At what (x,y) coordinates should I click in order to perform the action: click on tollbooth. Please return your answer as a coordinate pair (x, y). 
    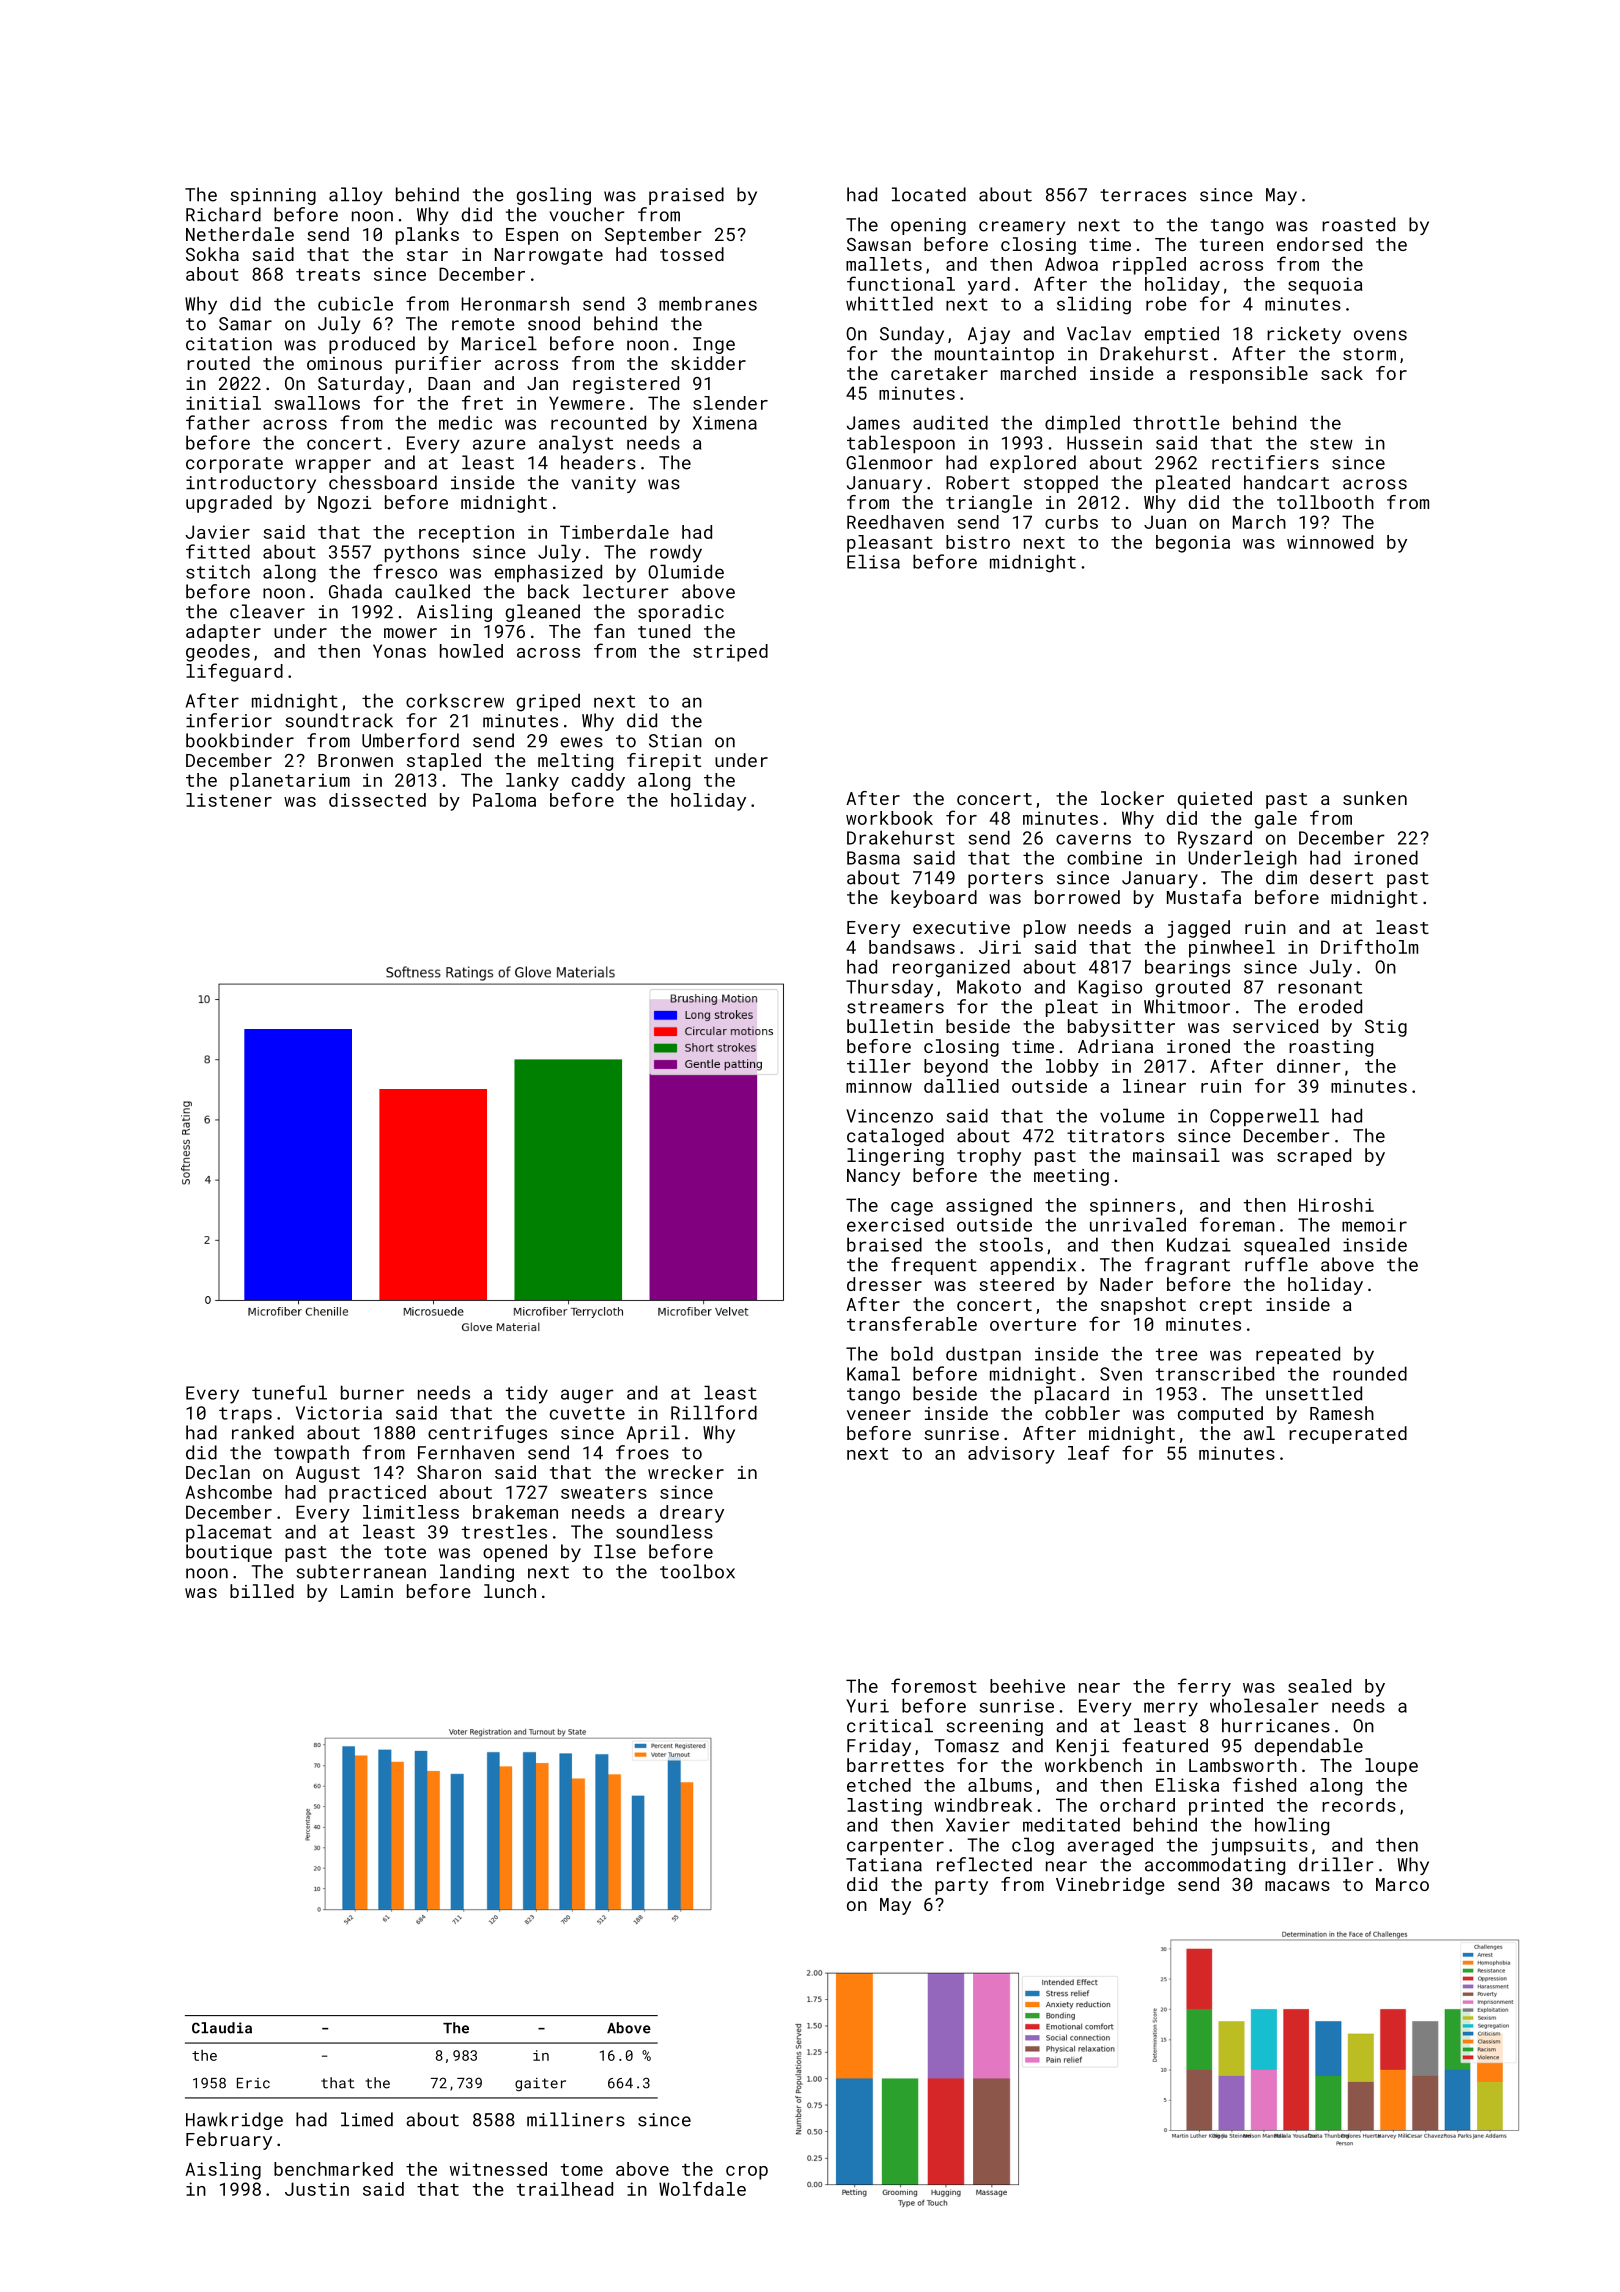
    Looking at the image, I should click on (1325, 502).
